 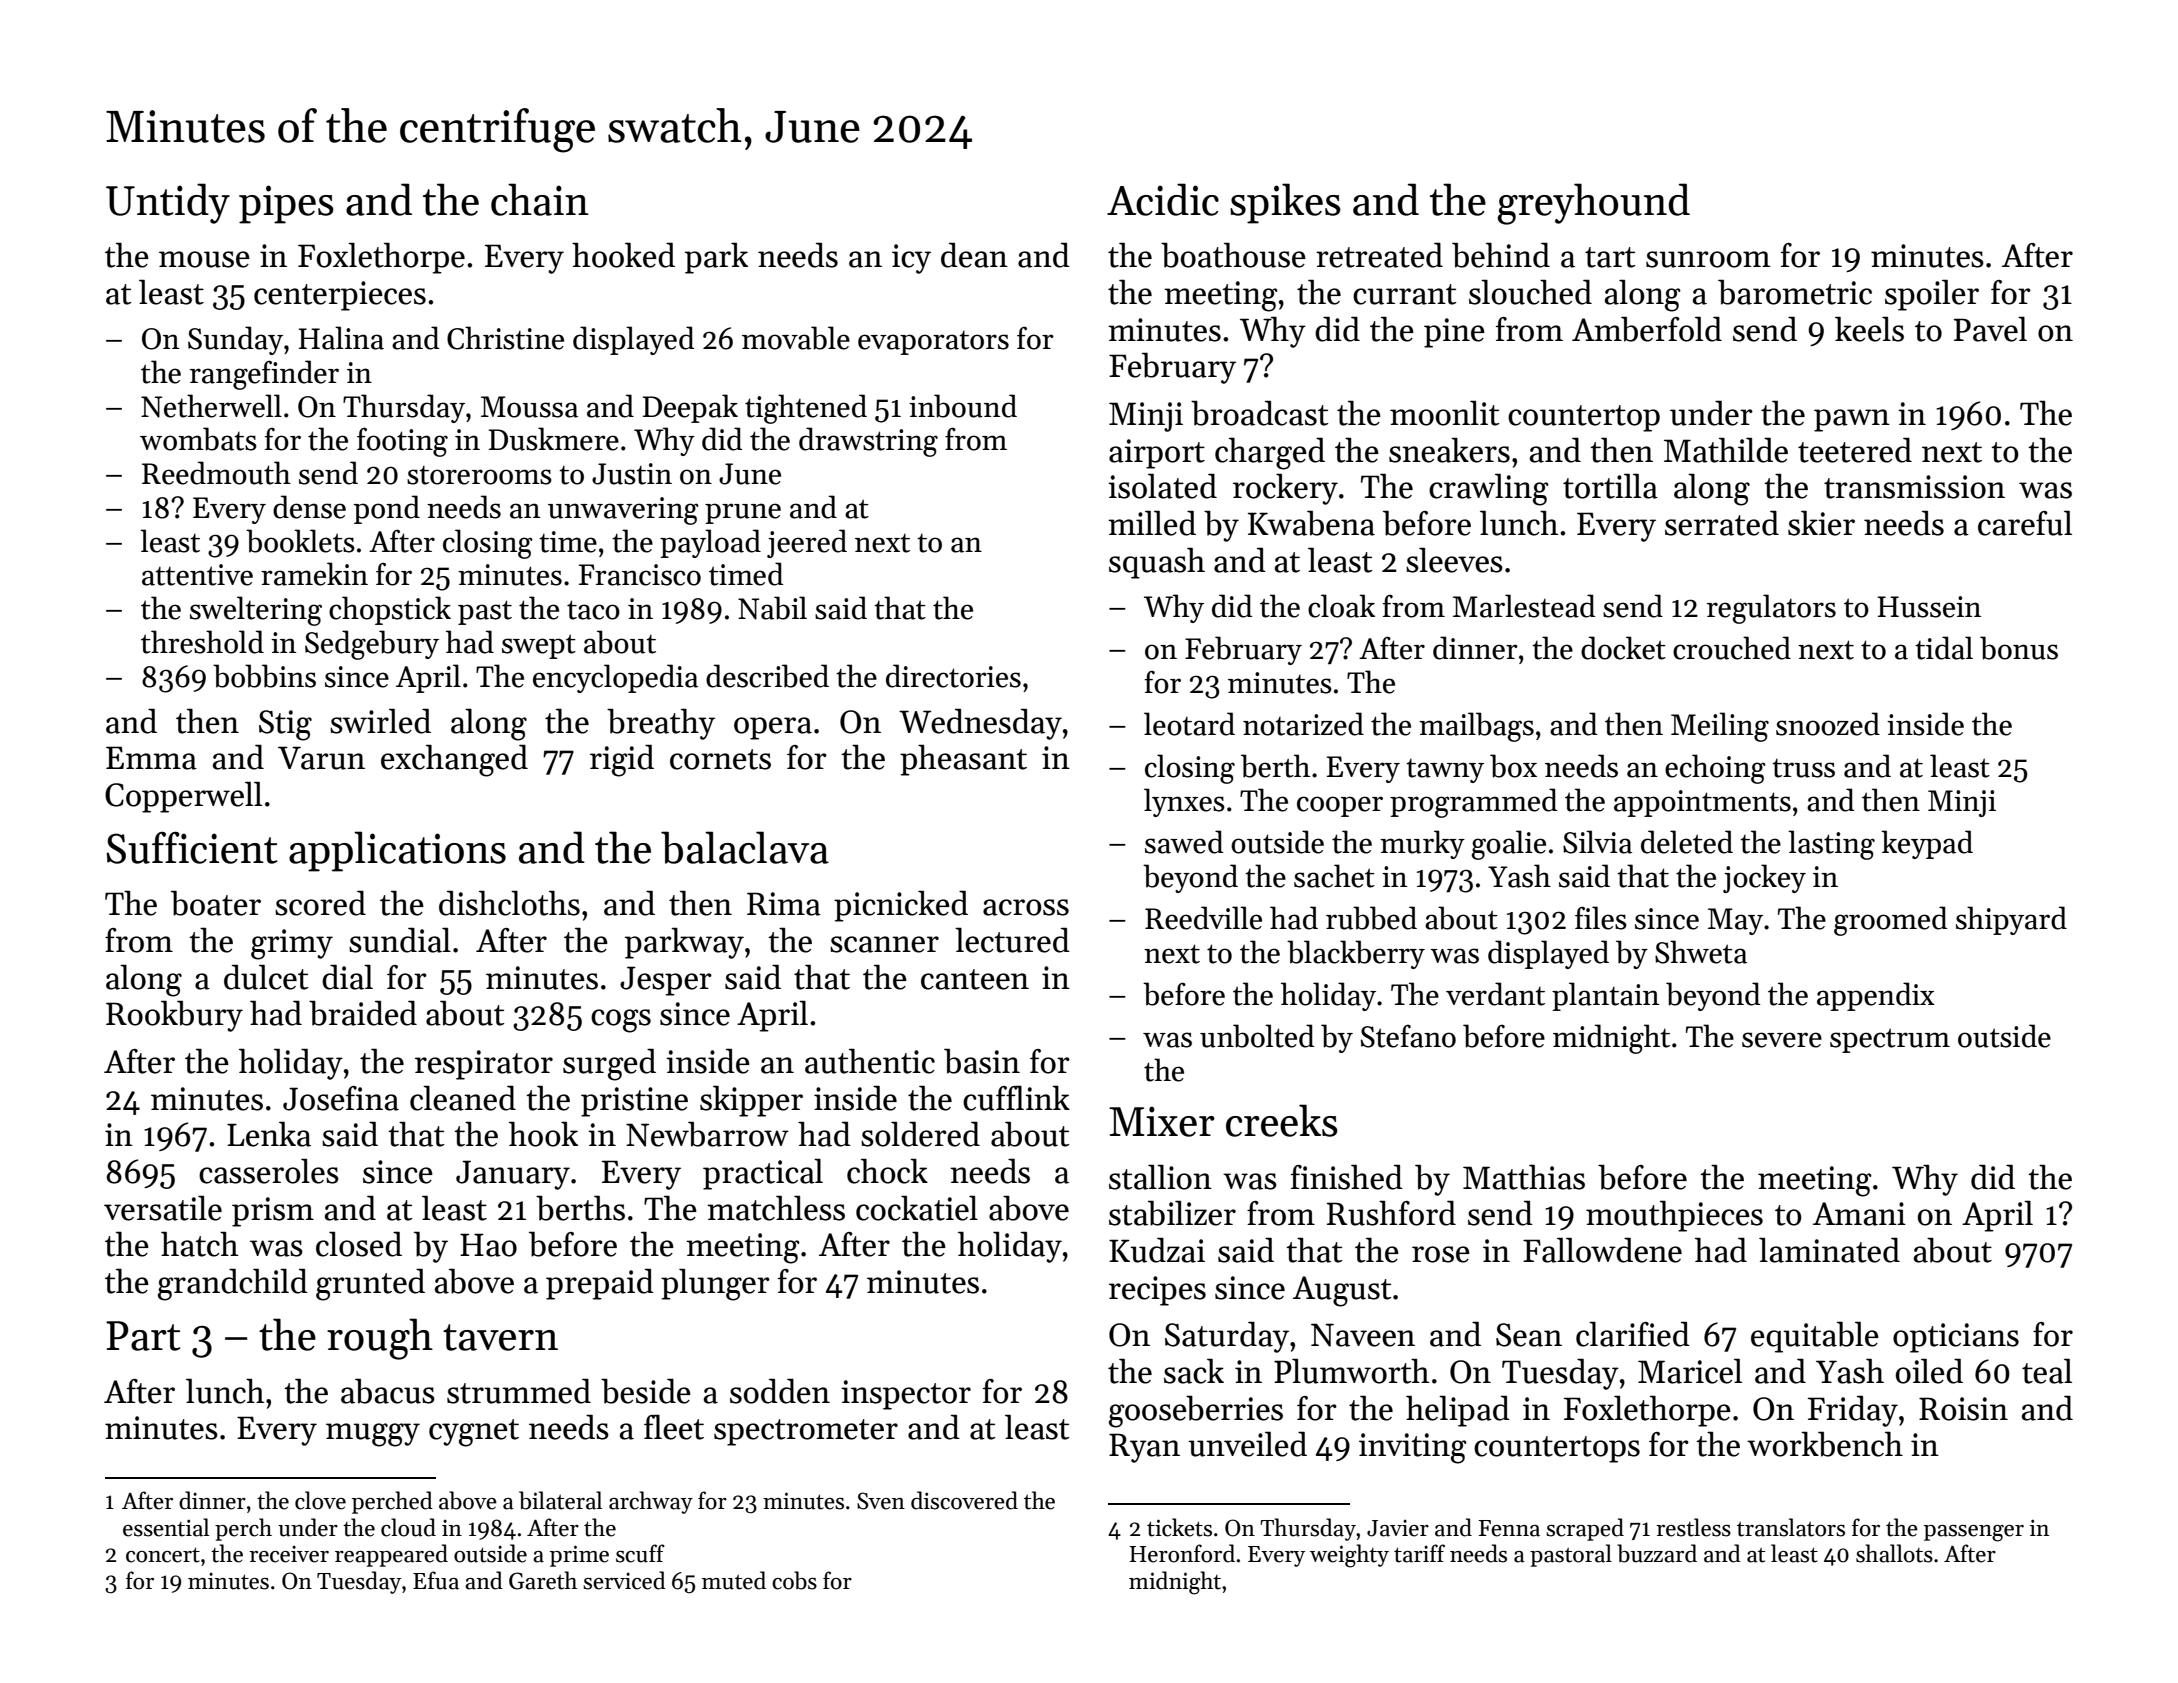 What do you see at coordinates (621, 1021) in the screenshot?
I see `cogs` at bounding box center [621, 1021].
